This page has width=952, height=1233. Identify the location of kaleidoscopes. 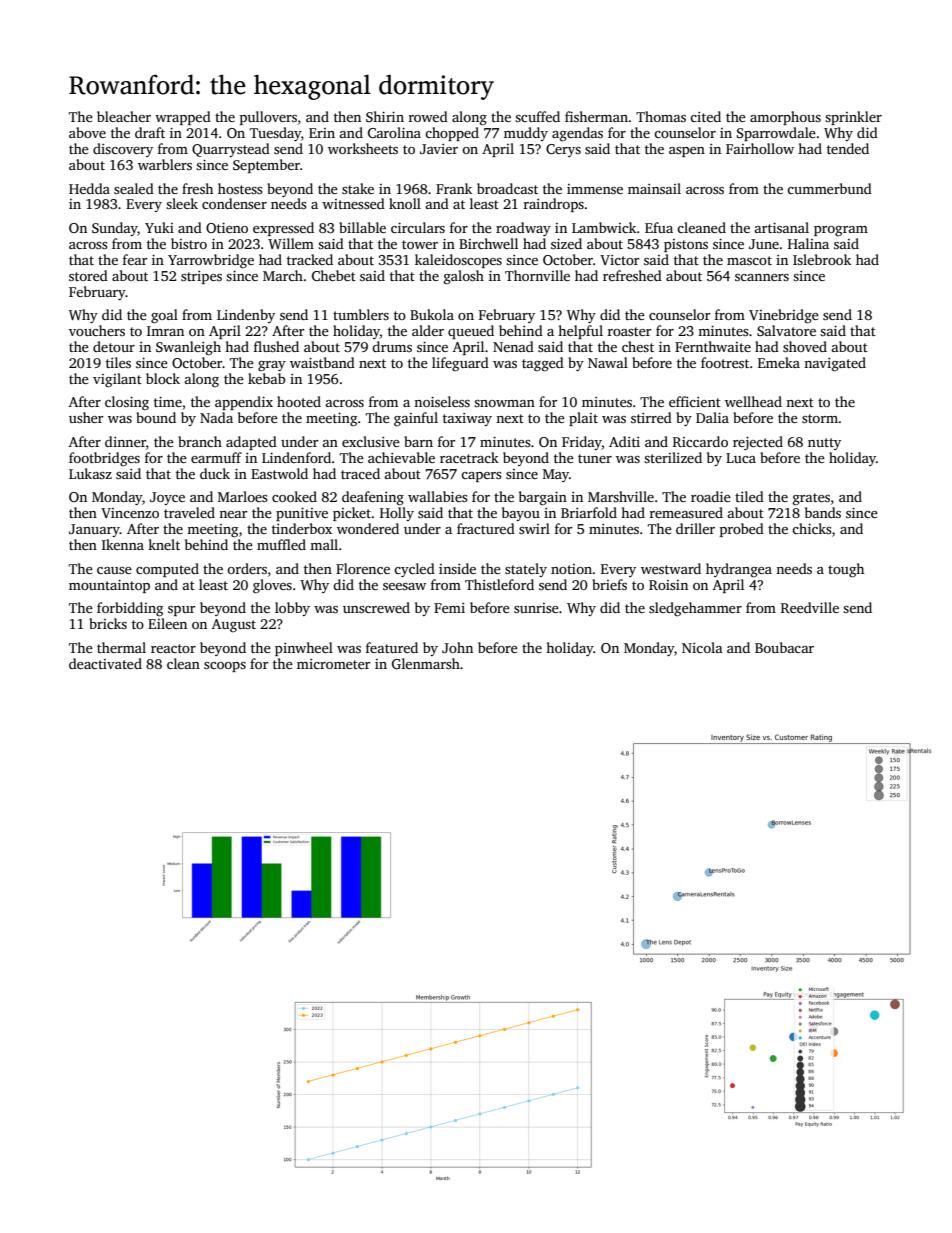
(458, 261).
